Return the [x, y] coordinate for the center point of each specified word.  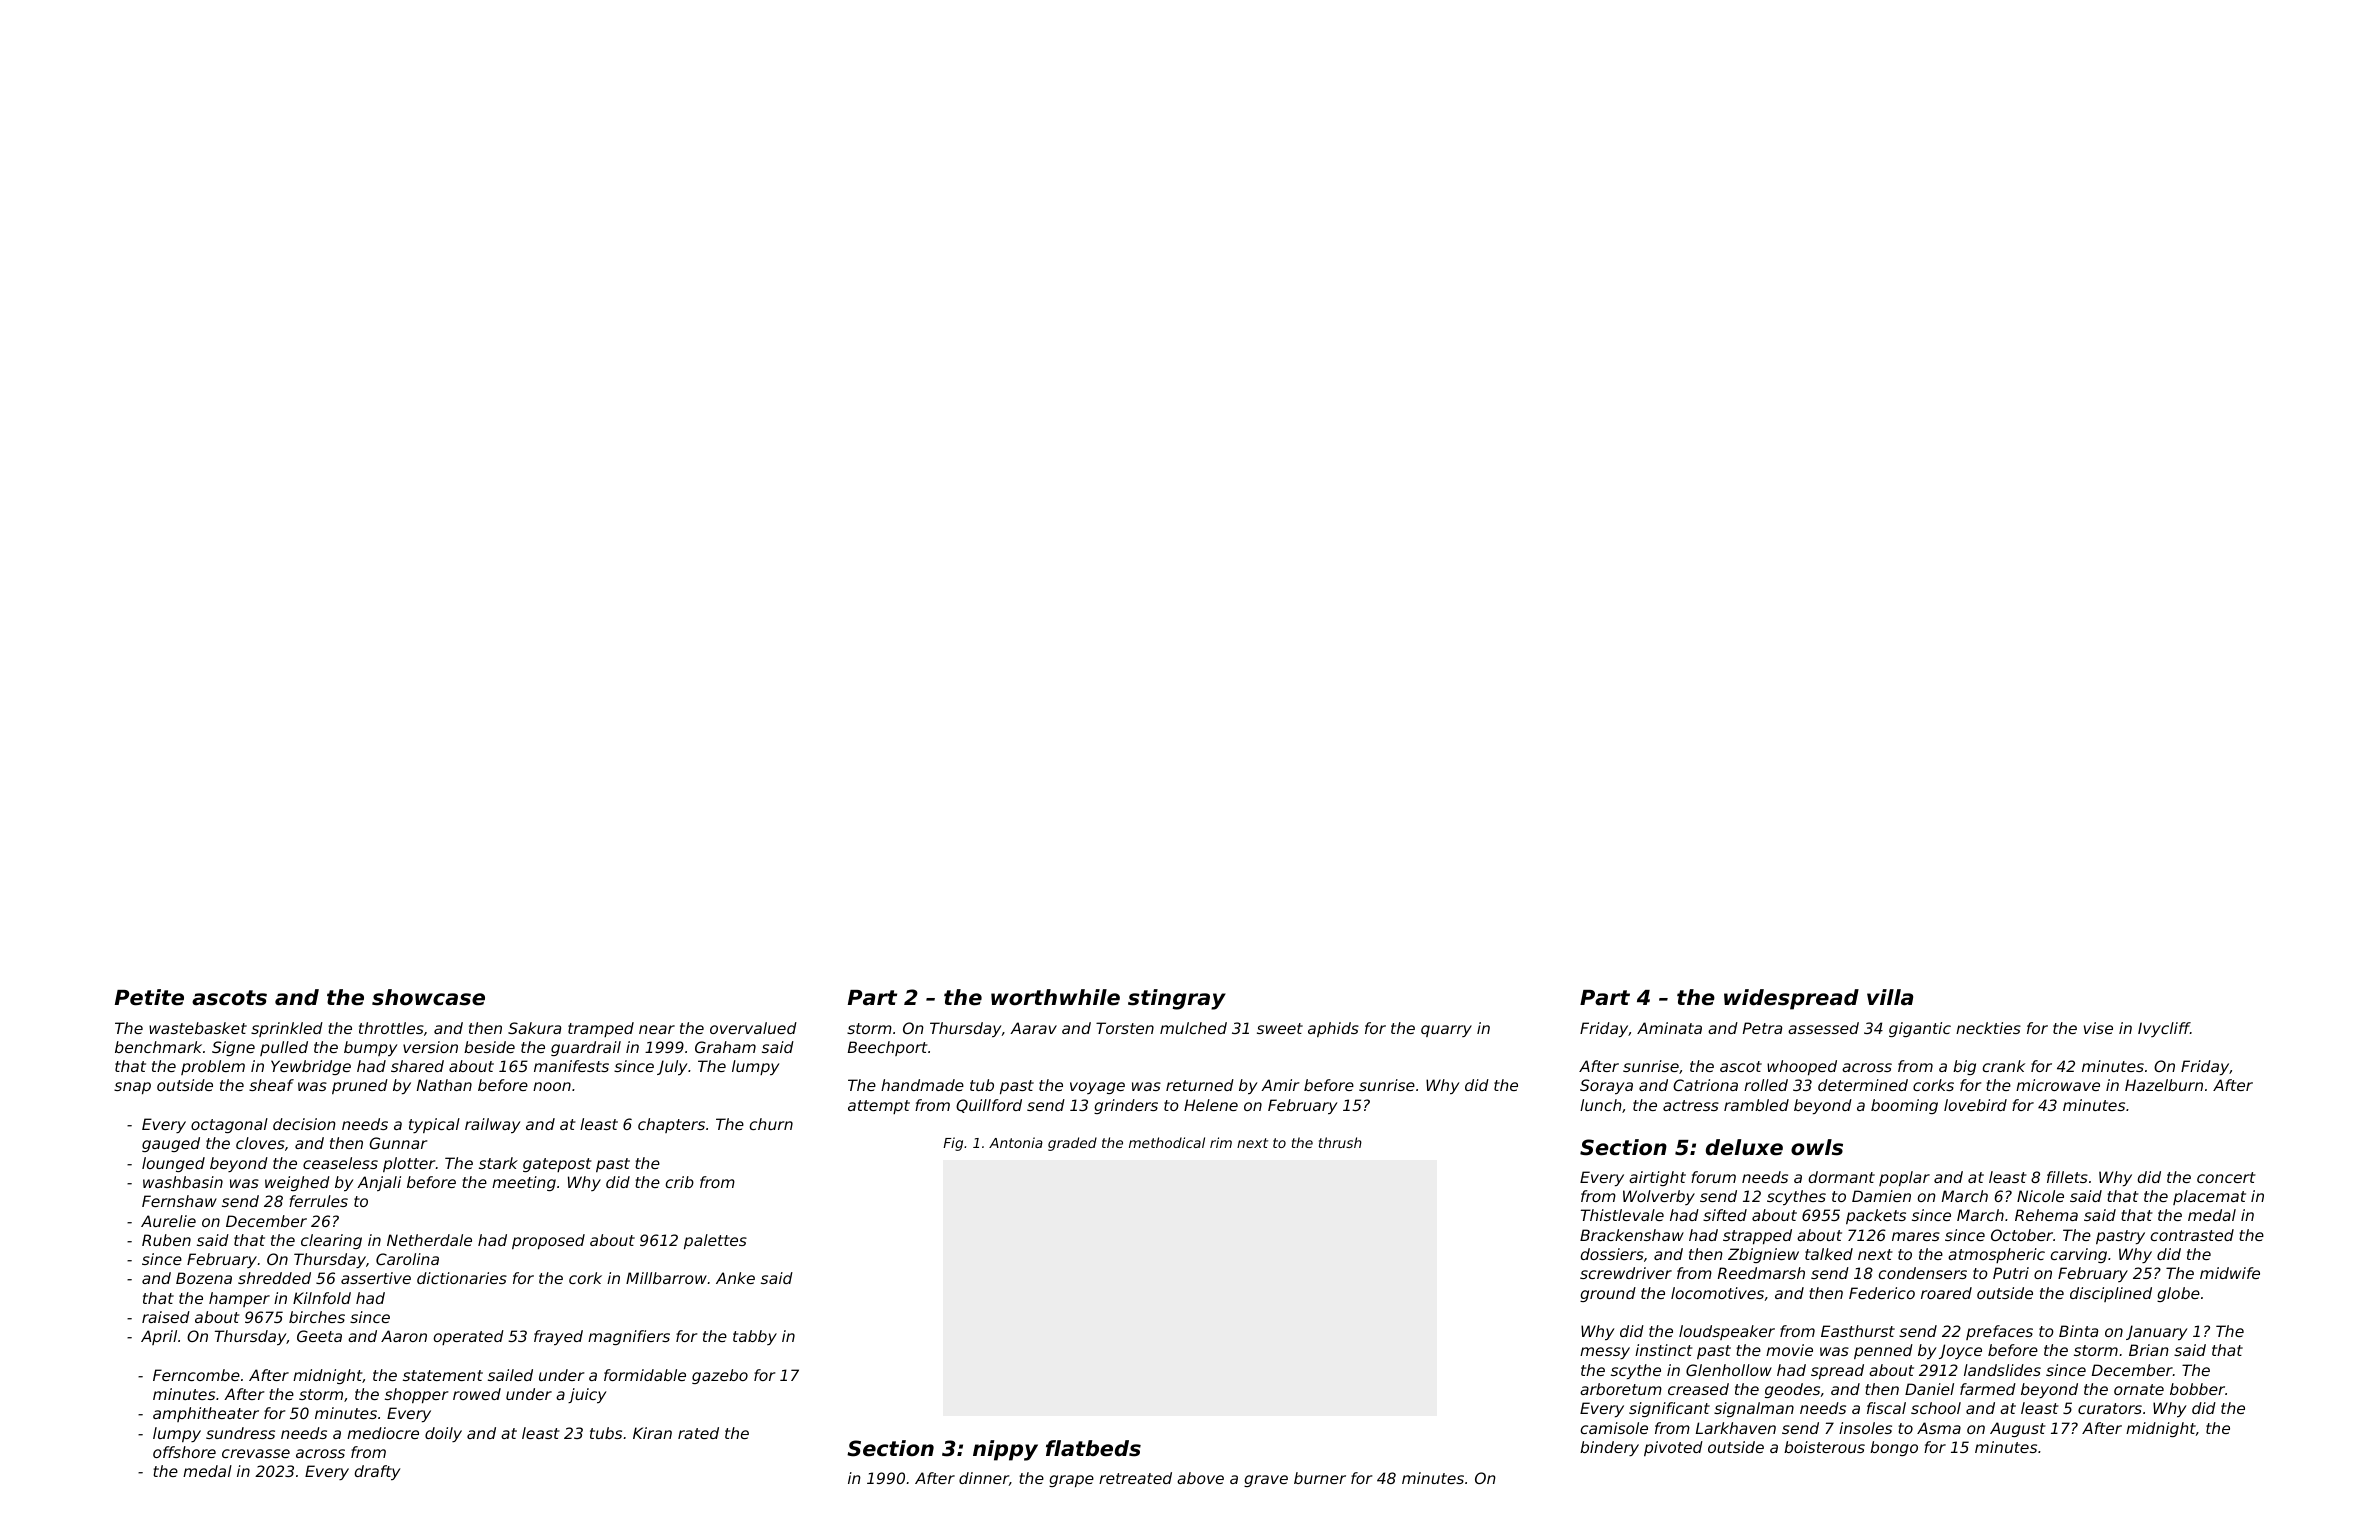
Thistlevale [1622, 1215]
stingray [1177, 999]
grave [1266, 1481]
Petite [149, 997]
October [2022, 1235]
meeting [524, 1183]
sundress [240, 1433]
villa [1890, 997]
